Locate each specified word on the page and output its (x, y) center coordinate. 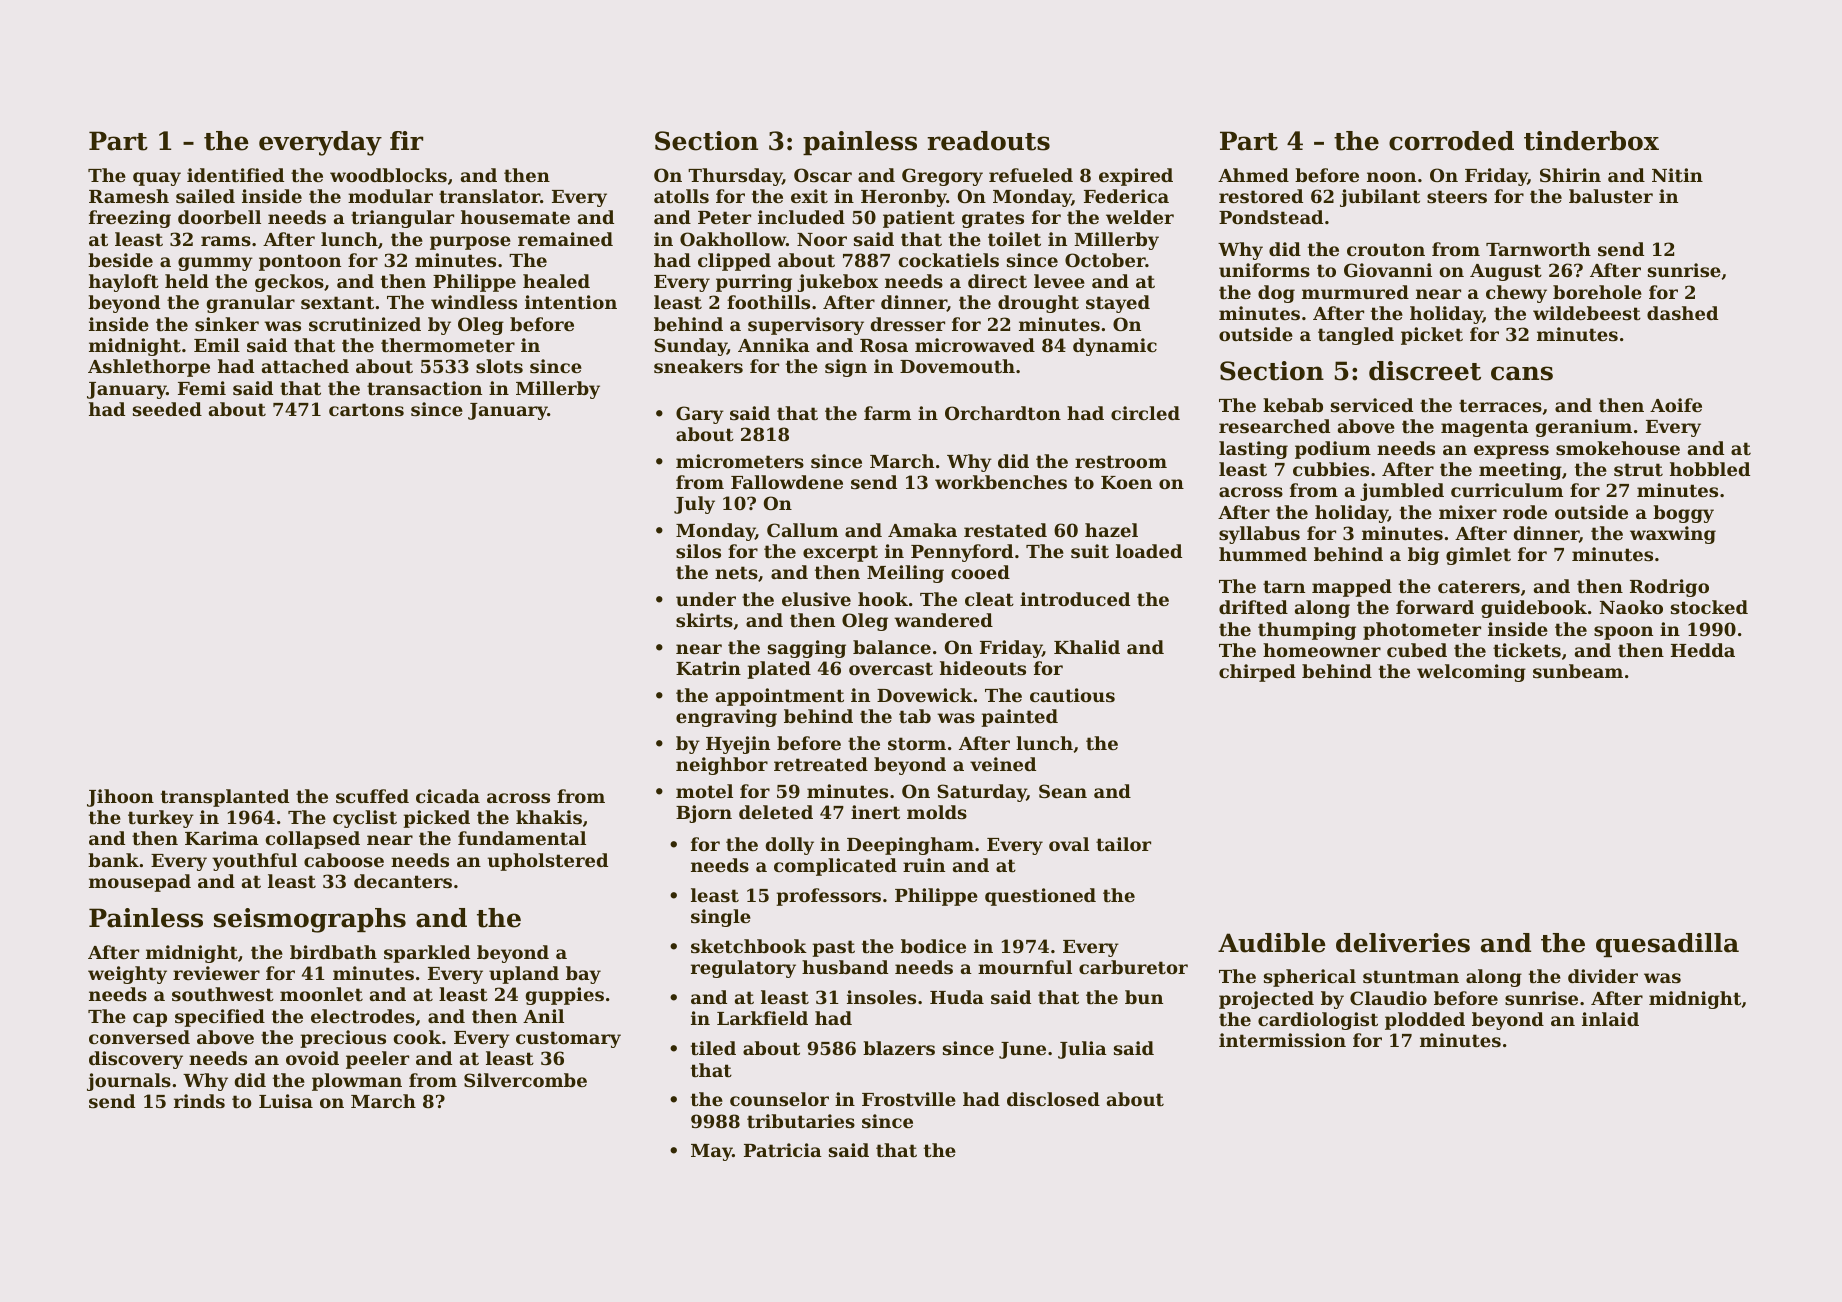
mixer (1468, 512)
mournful (1025, 967)
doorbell (219, 217)
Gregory (942, 177)
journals (129, 1082)
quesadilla (1667, 945)
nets (736, 572)
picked (436, 819)
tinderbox (1591, 141)
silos (698, 551)
